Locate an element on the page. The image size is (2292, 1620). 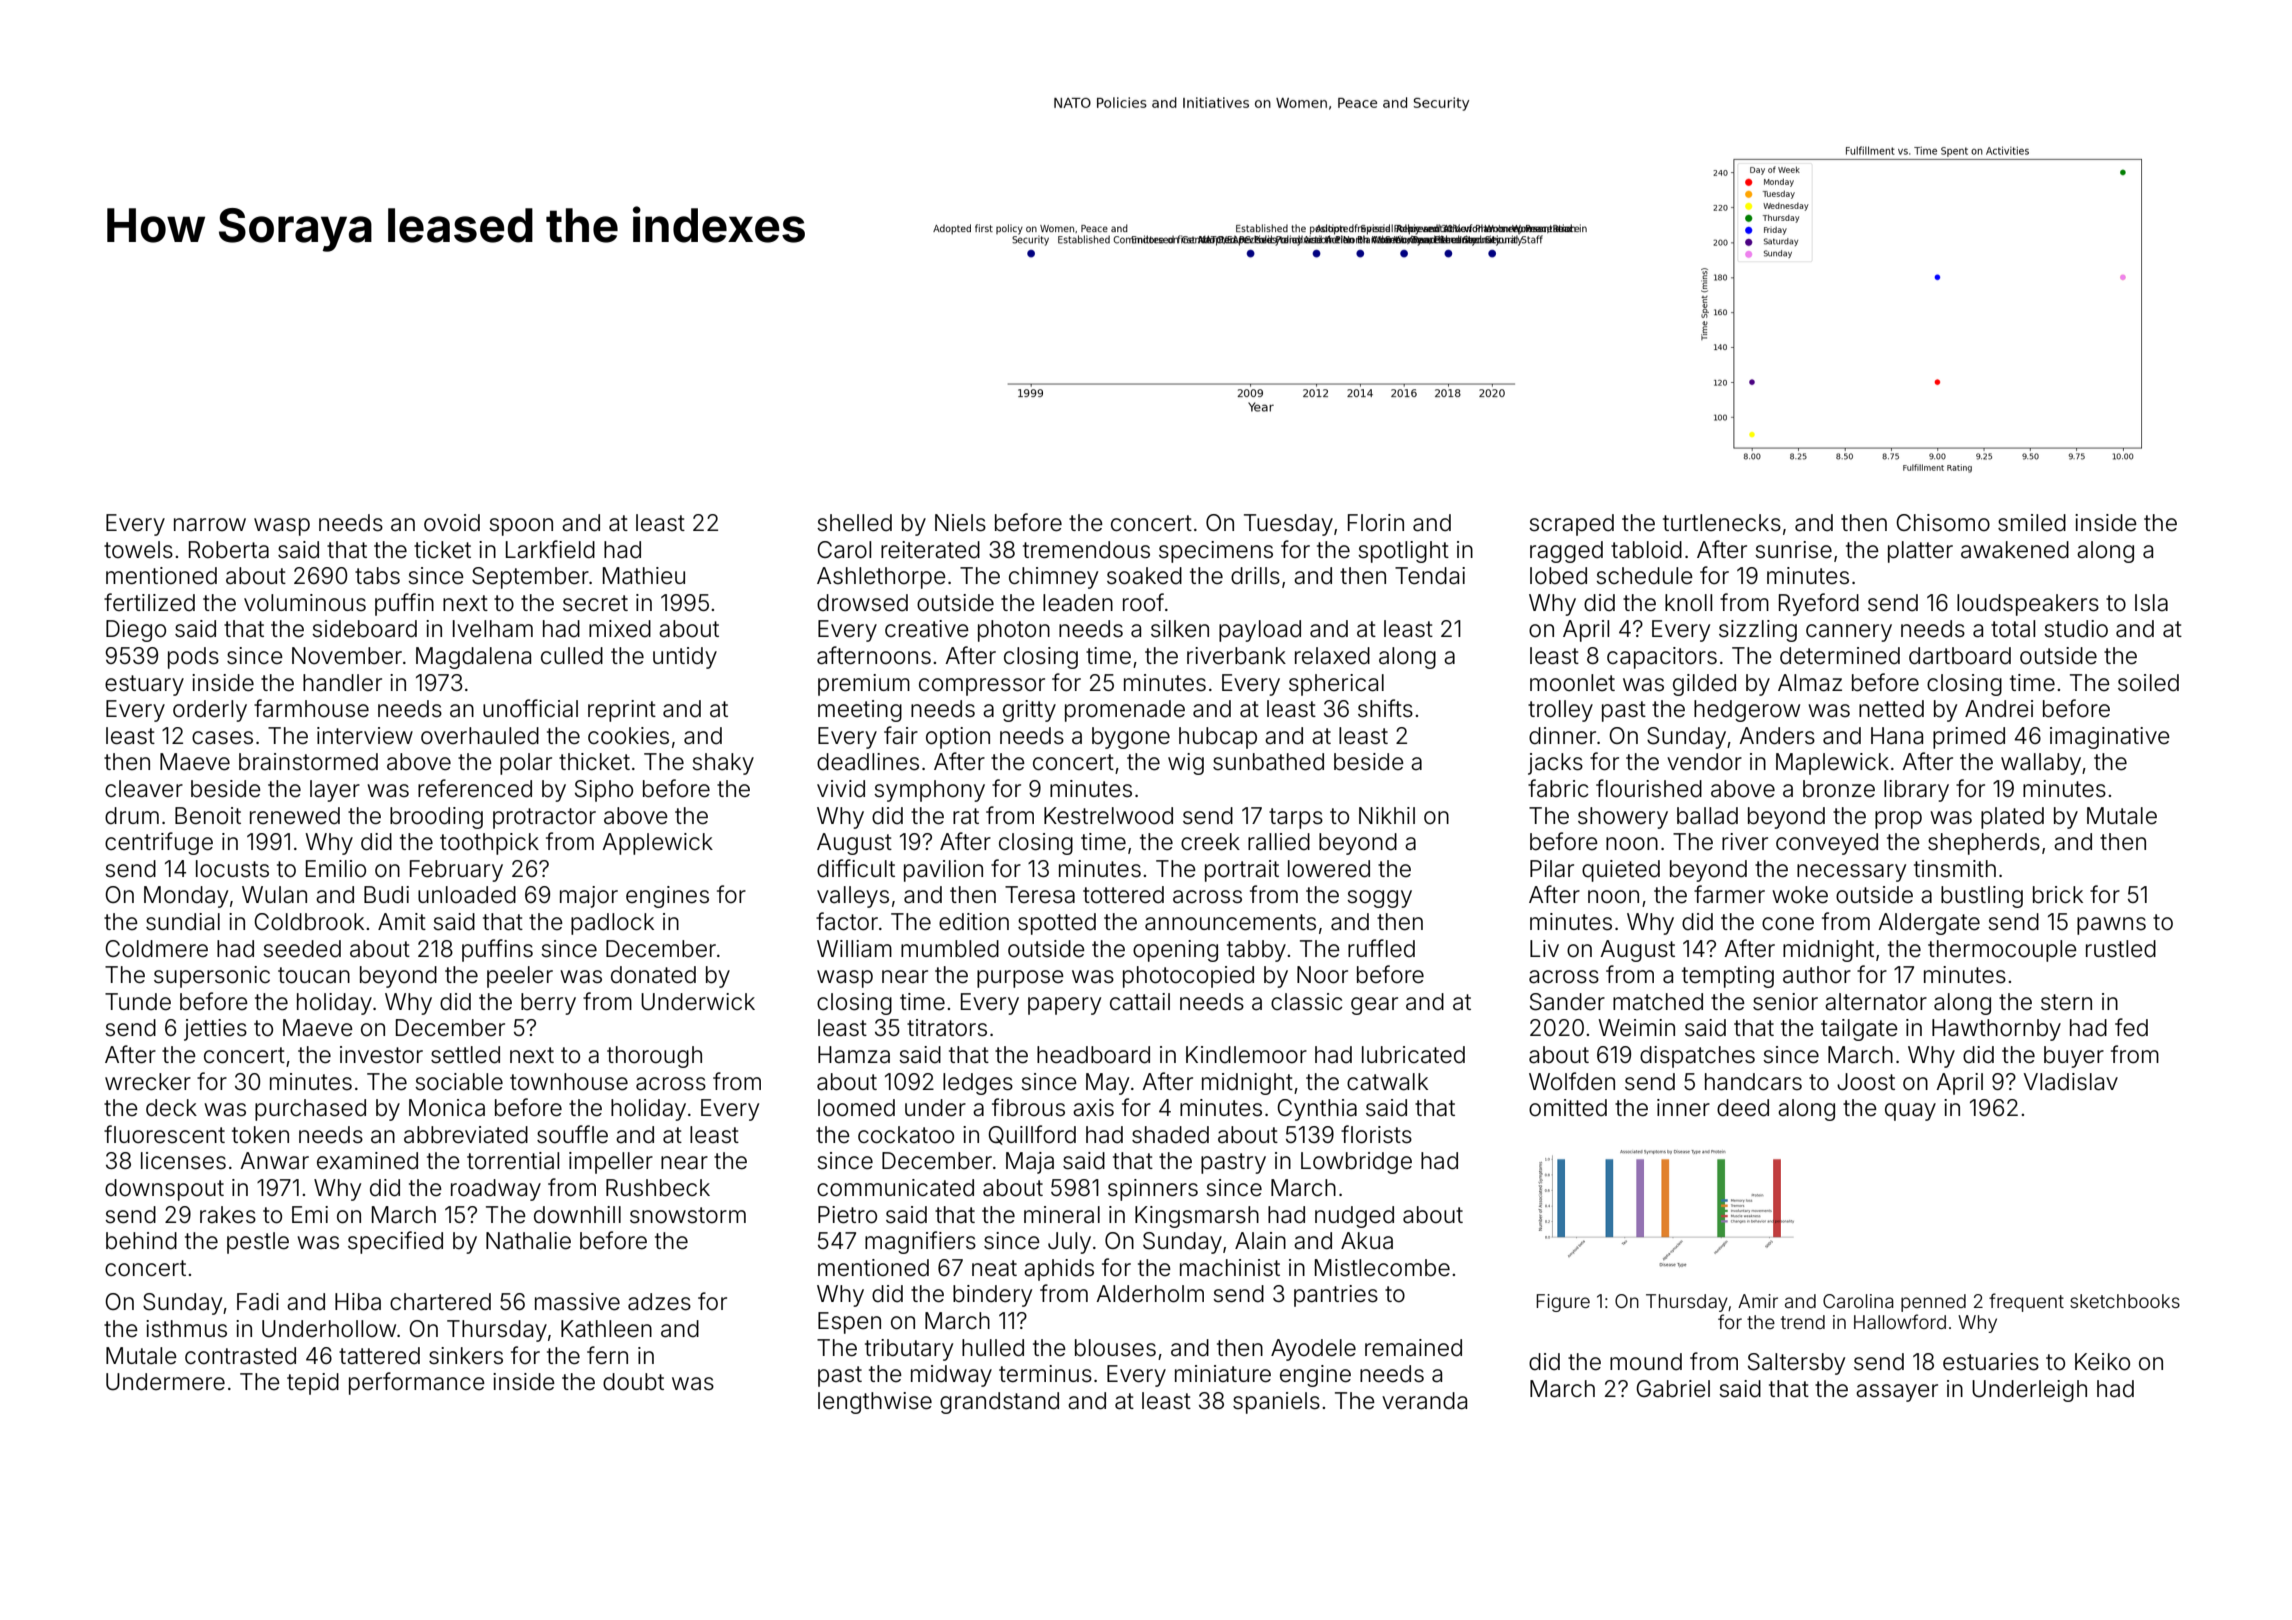
smiled is located at coordinates (2032, 523).
